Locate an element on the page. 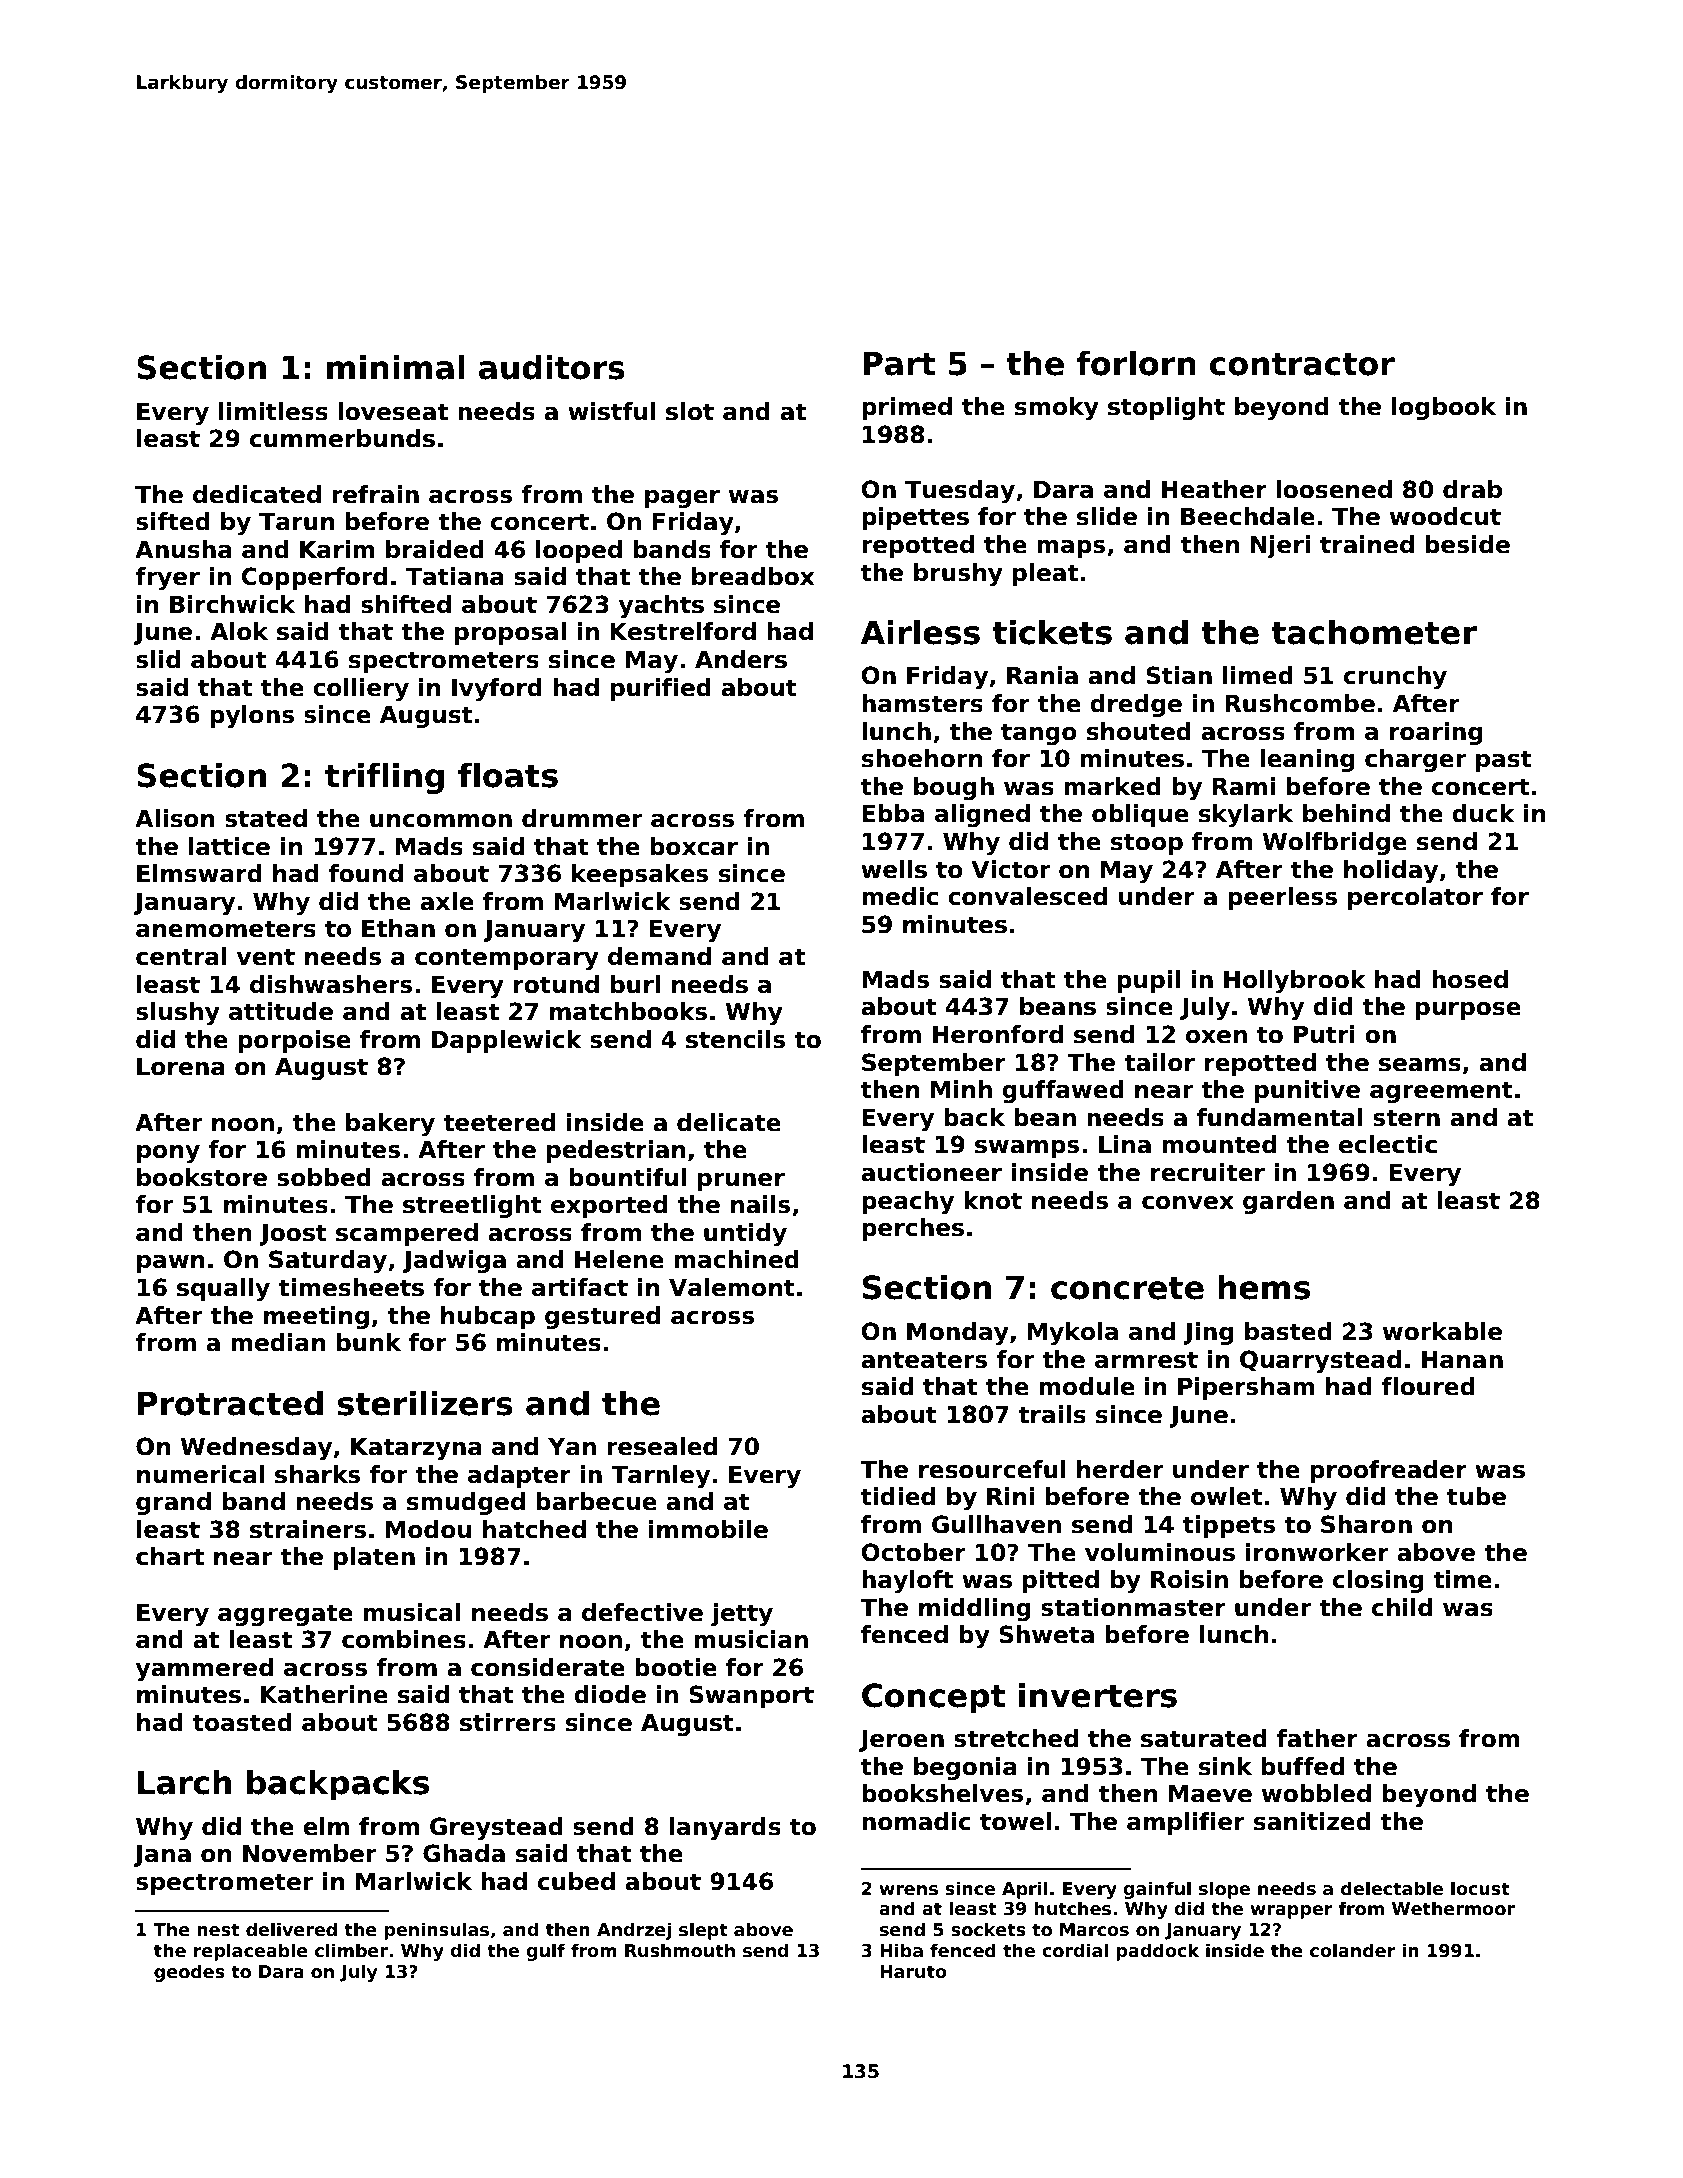 The width and height of the document is (1683, 2178). fryer is located at coordinates (167, 578).
